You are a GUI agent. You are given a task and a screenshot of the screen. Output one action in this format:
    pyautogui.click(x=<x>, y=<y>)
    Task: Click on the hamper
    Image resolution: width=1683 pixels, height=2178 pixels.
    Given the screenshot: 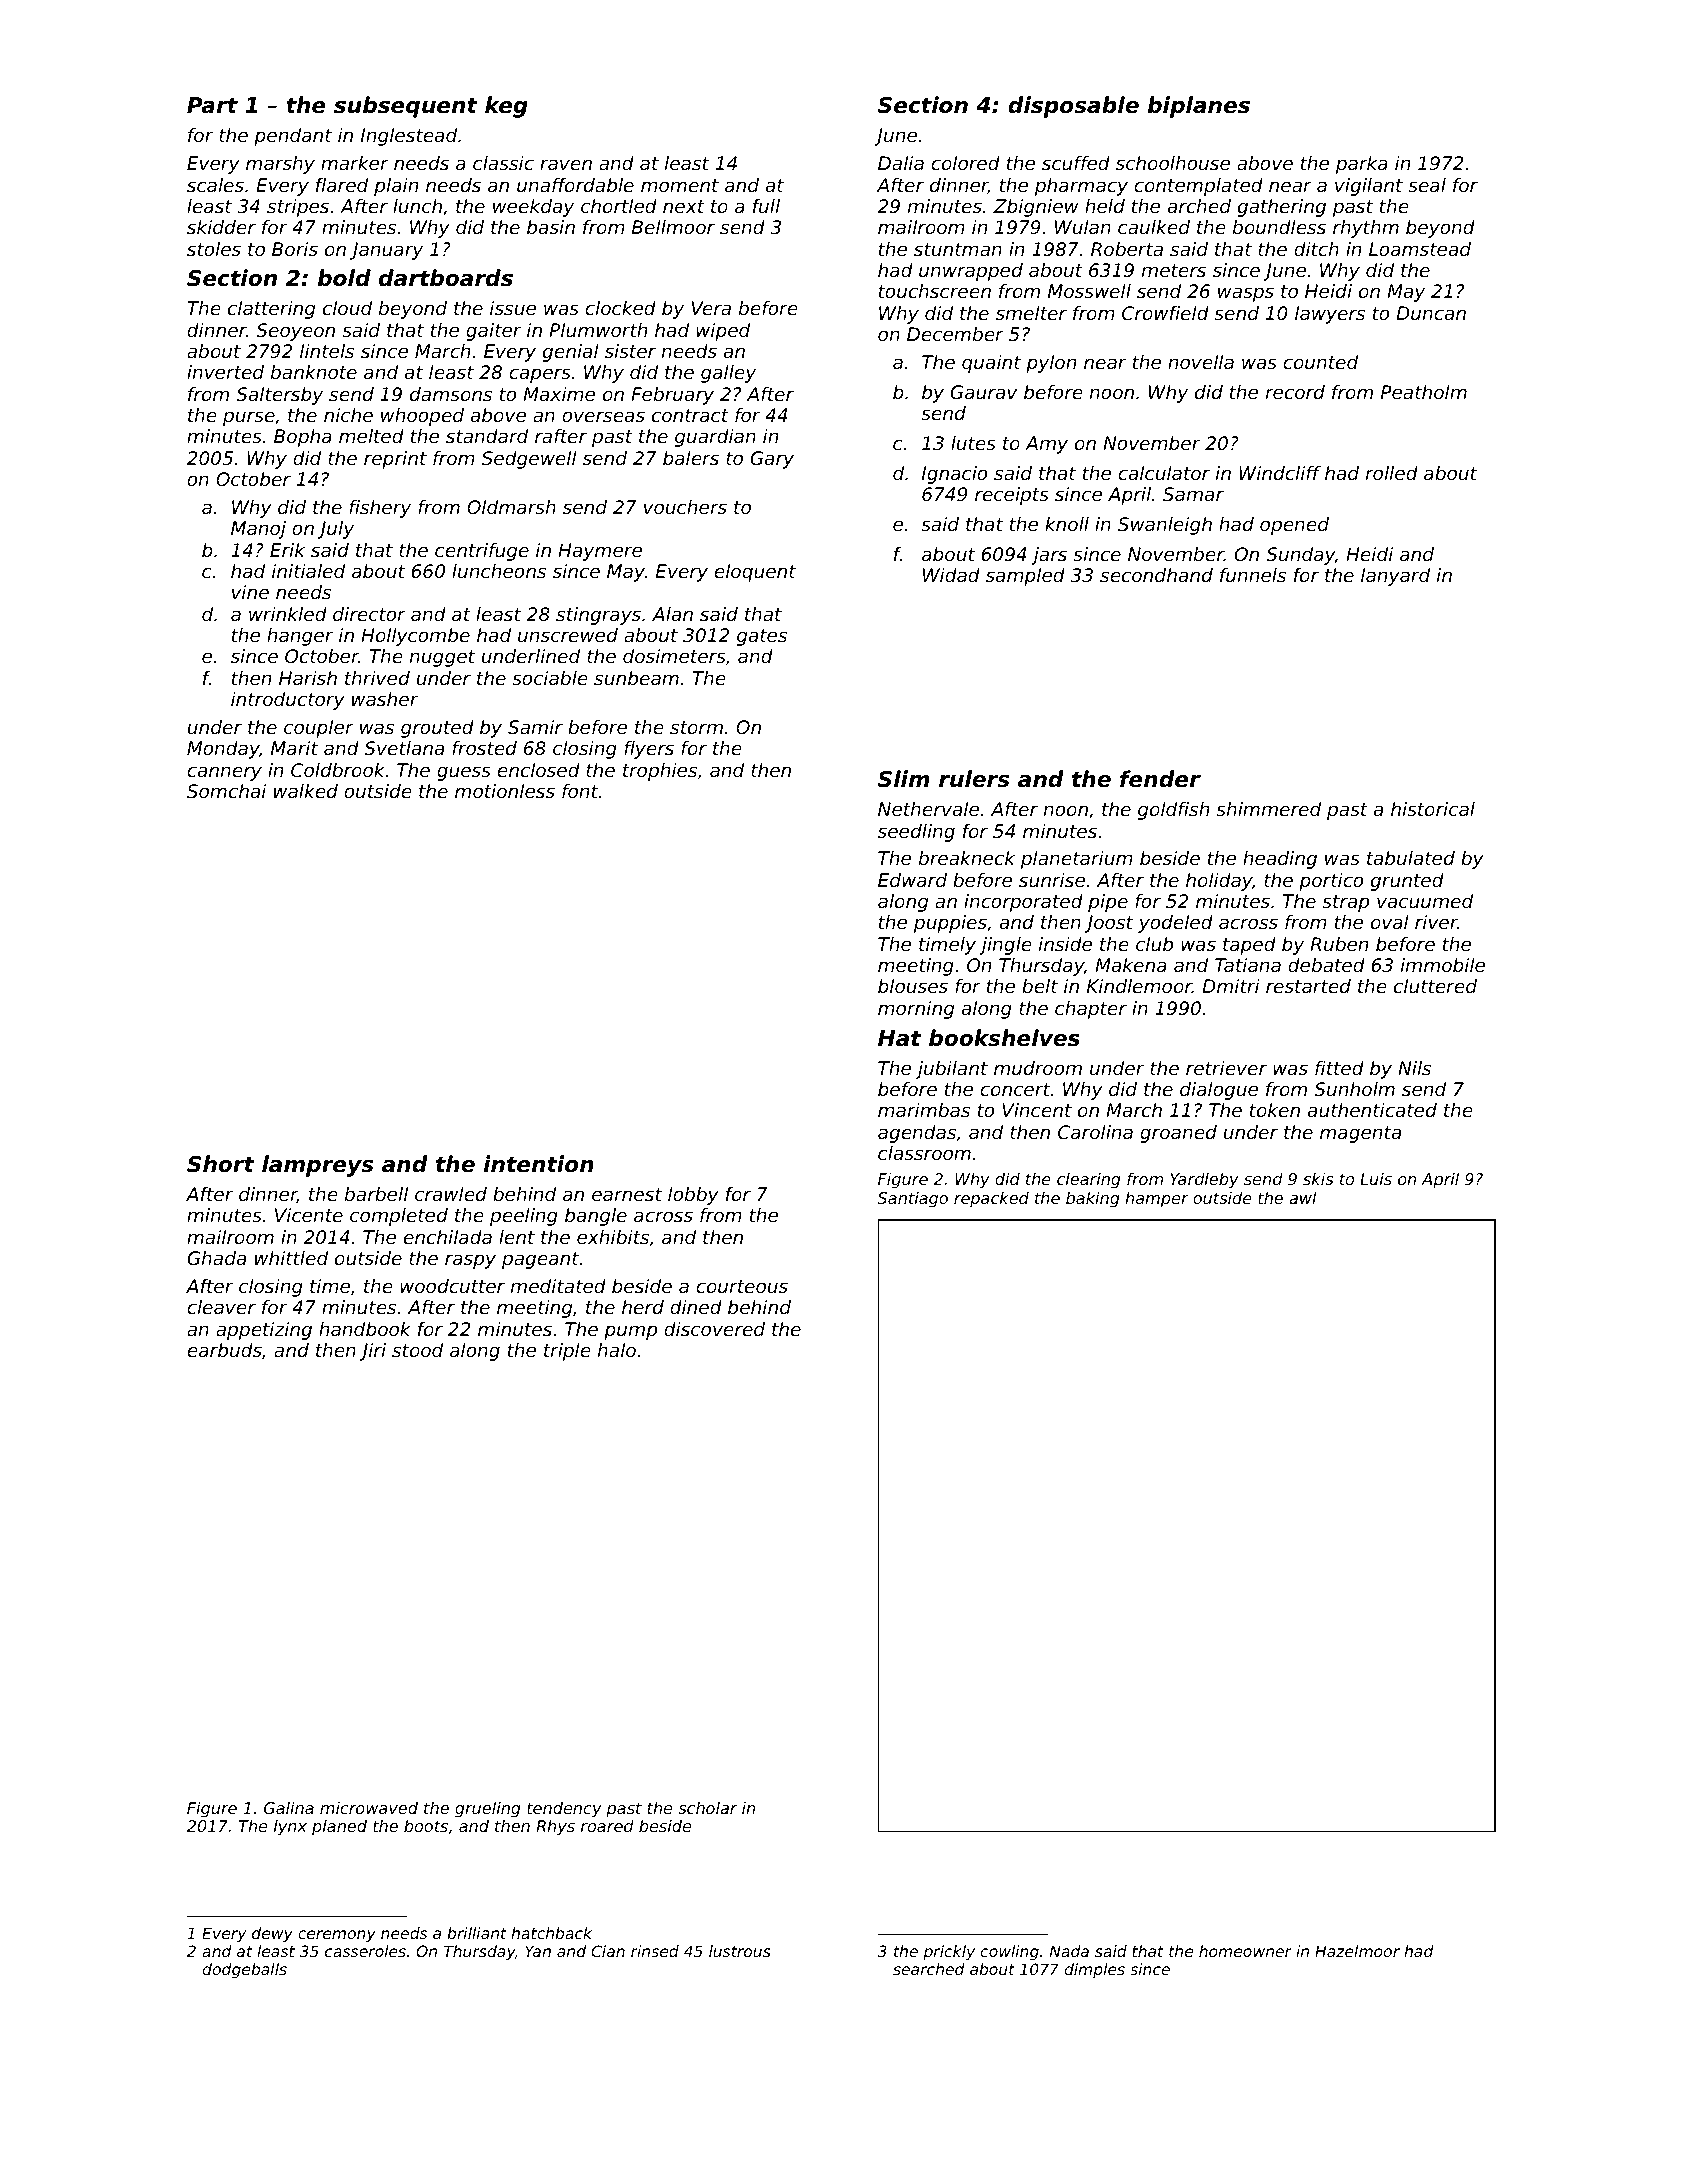 What is the action you would take?
    pyautogui.click(x=1157, y=1199)
